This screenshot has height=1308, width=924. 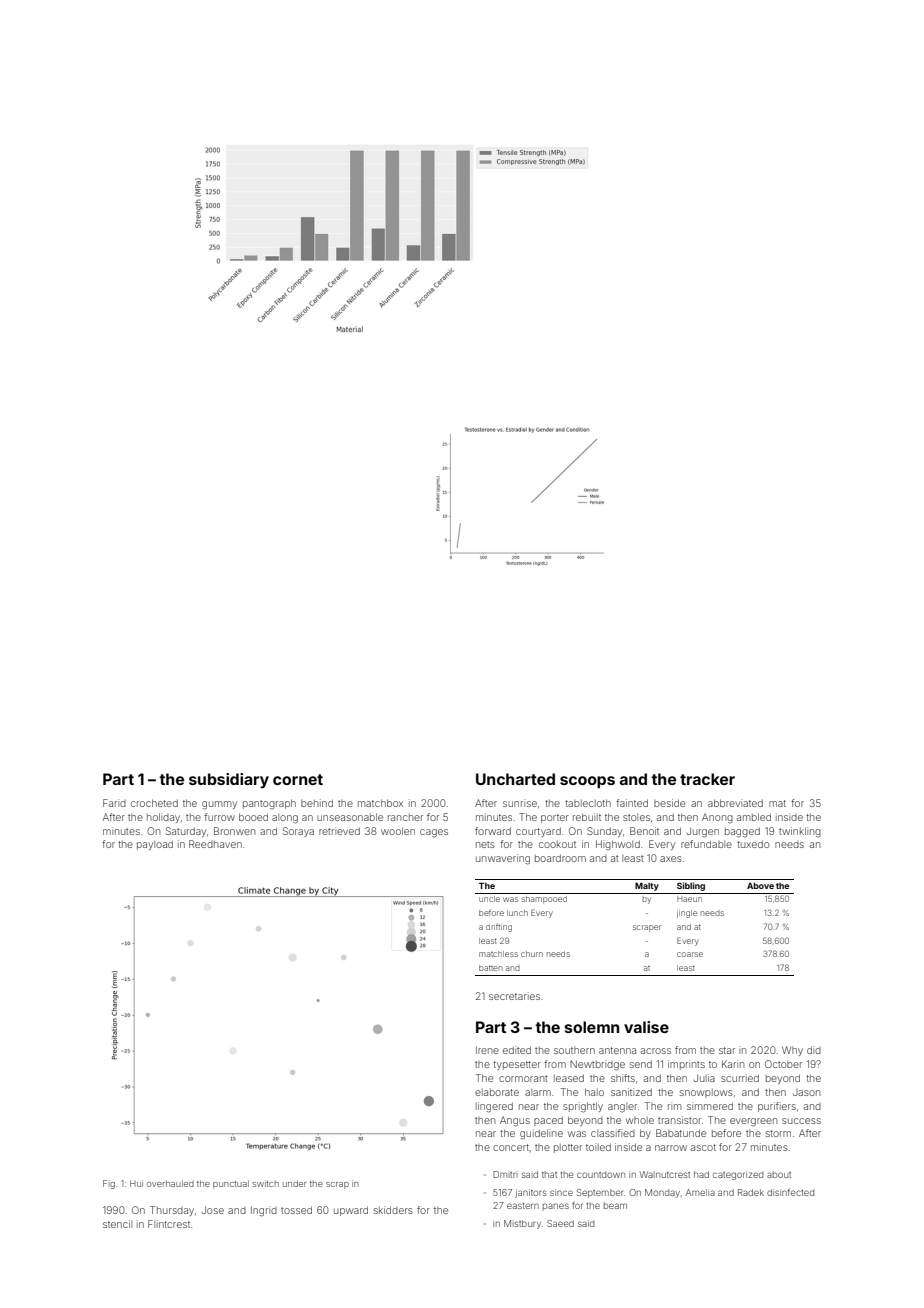 I want to click on star, so click(x=727, y=1050).
